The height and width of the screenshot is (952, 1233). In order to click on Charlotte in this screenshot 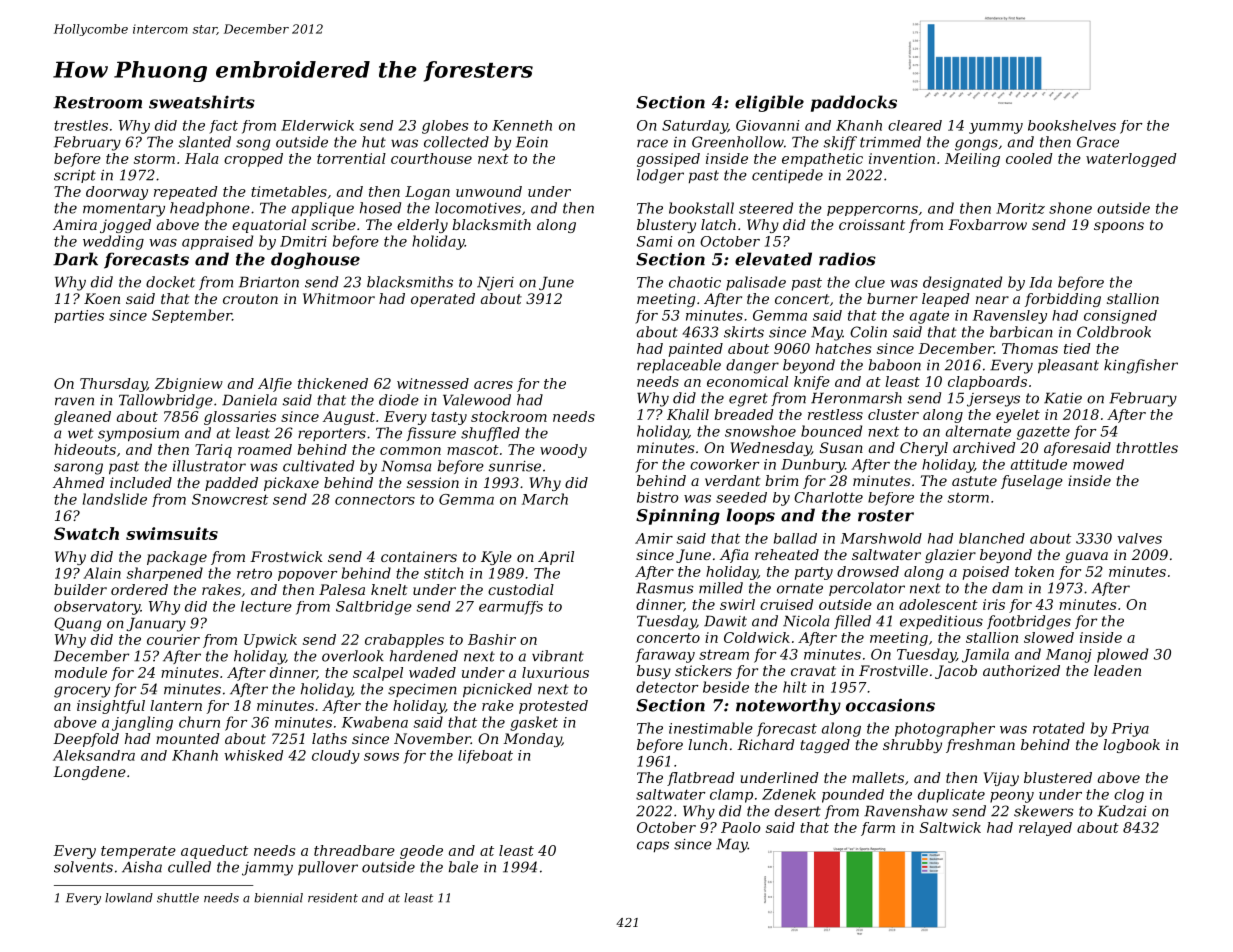, I will do `click(828, 497)`.
